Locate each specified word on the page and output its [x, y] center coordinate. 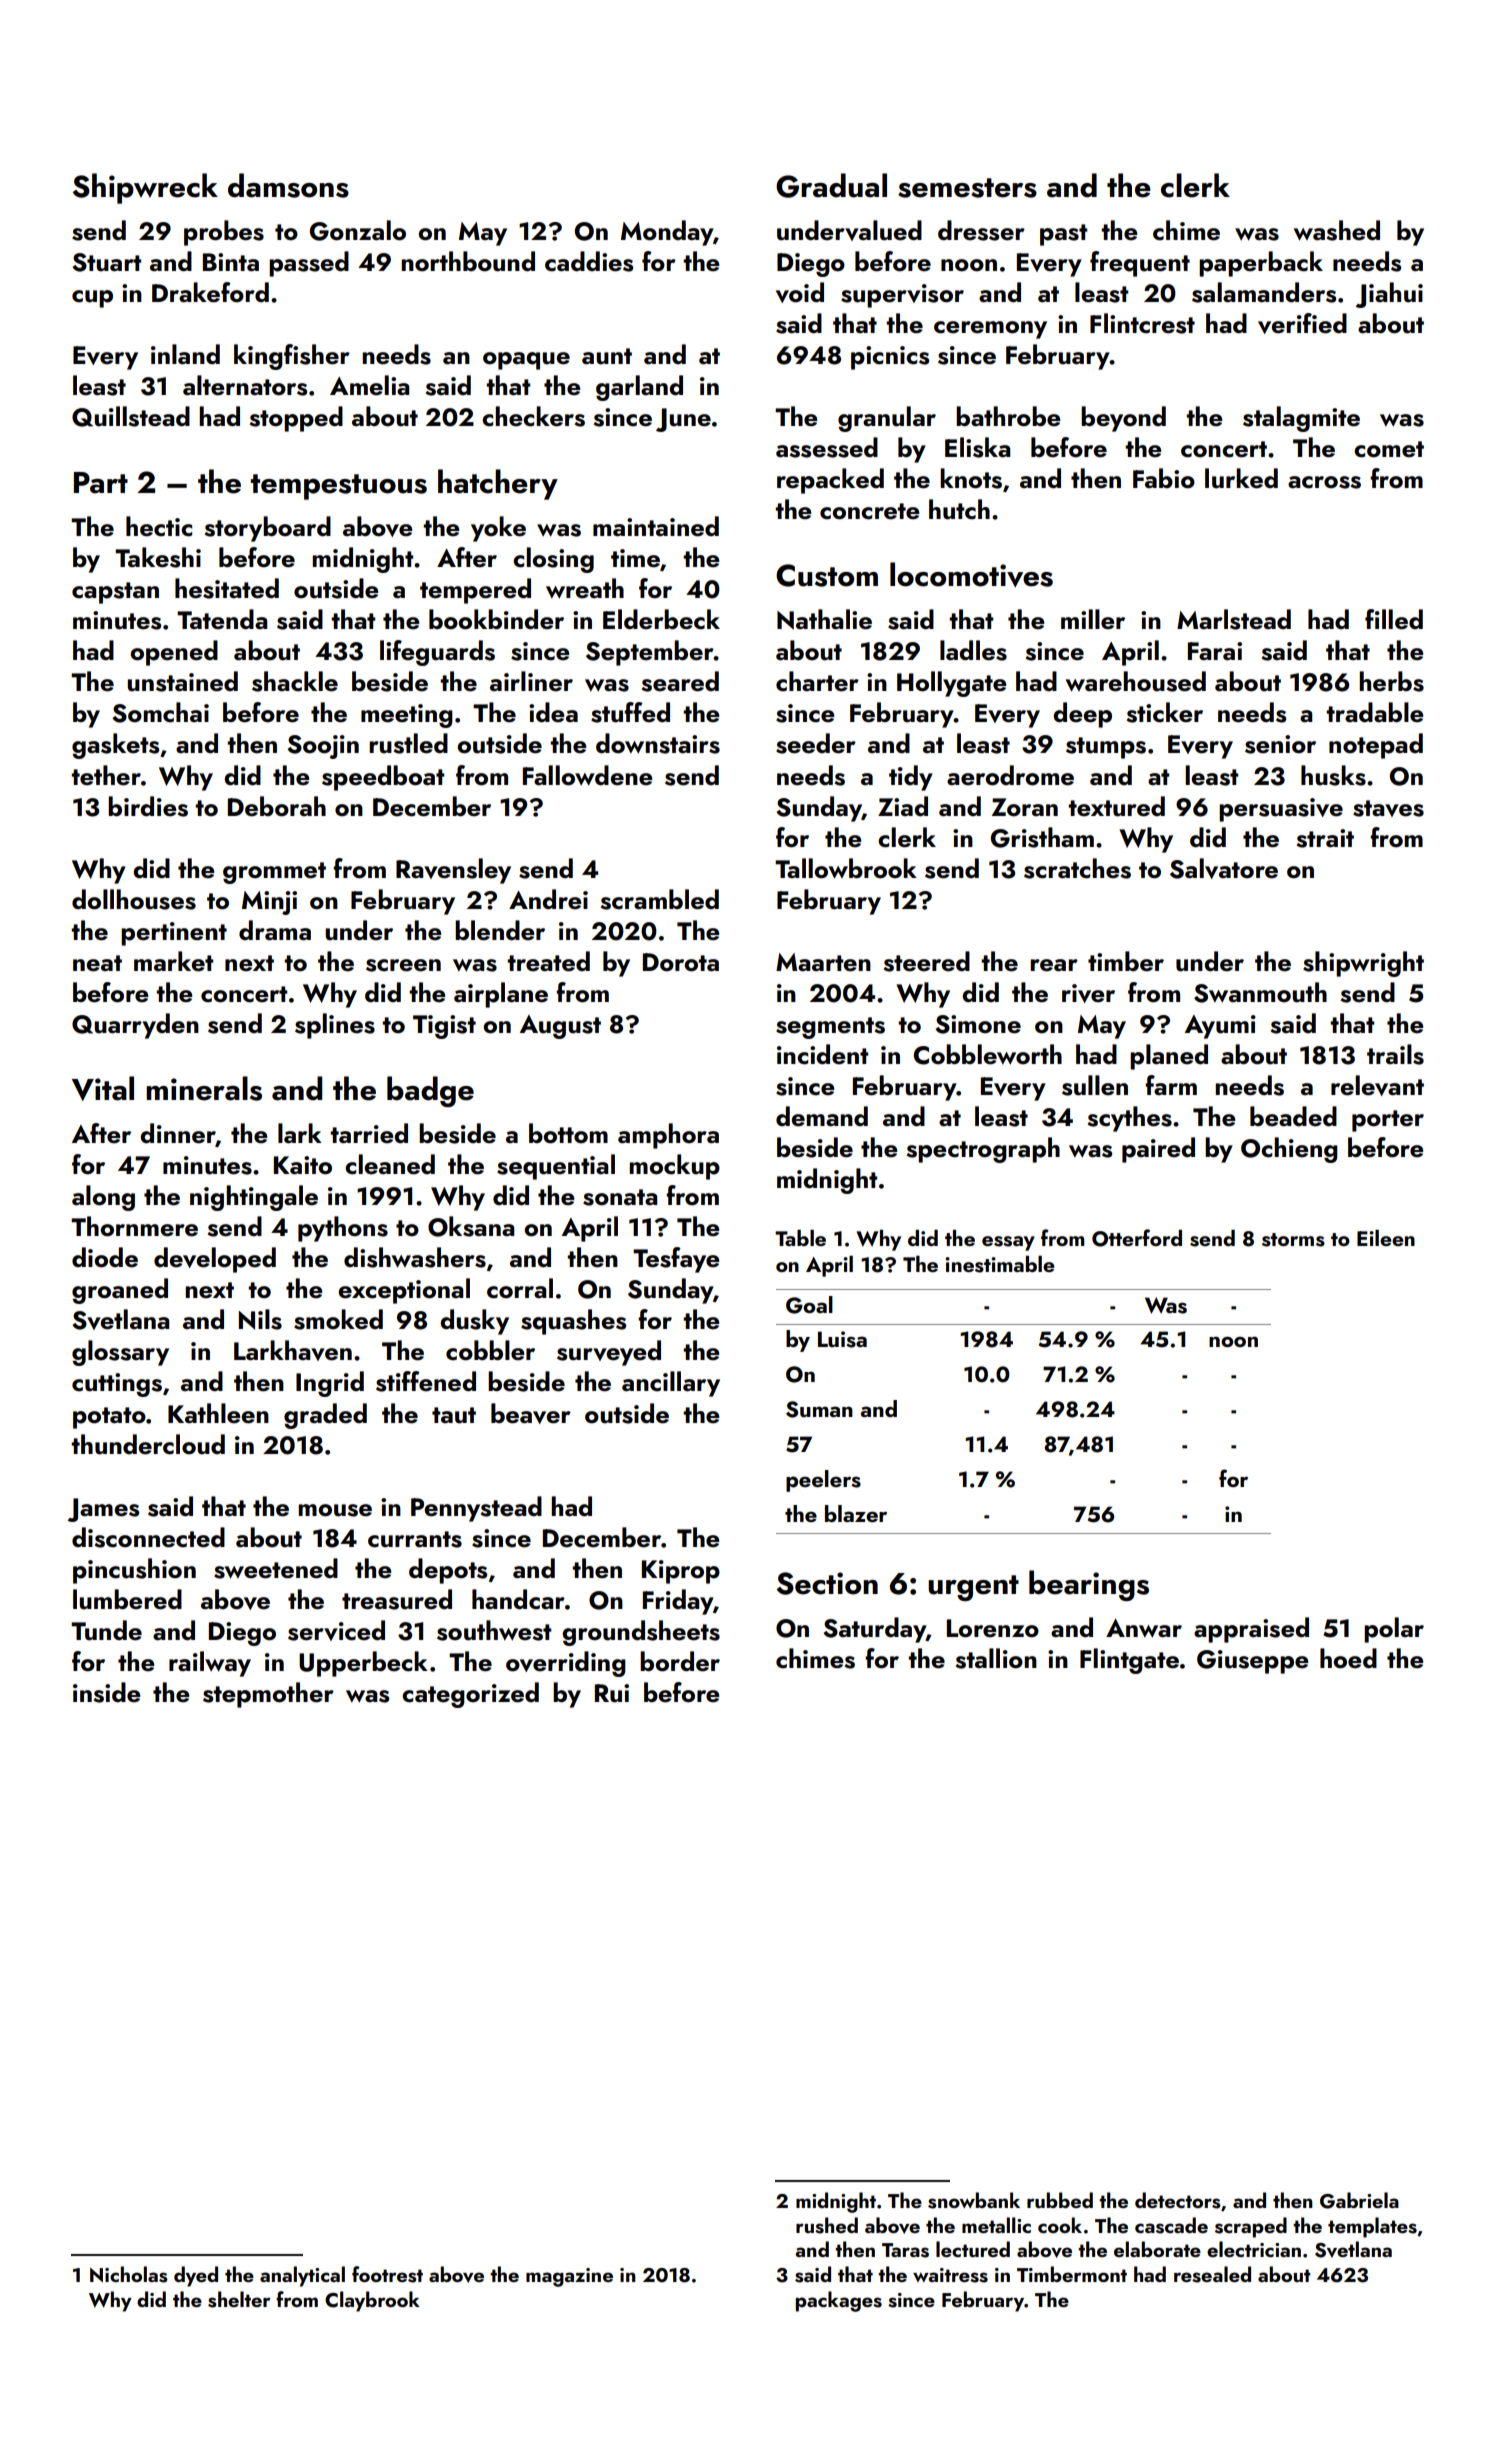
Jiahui [1389, 295]
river [1088, 993]
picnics [890, 358]
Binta [231, 262]
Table [800, 1238]
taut [454, 1415]
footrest [387, 2274]
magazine [569, 2277]
